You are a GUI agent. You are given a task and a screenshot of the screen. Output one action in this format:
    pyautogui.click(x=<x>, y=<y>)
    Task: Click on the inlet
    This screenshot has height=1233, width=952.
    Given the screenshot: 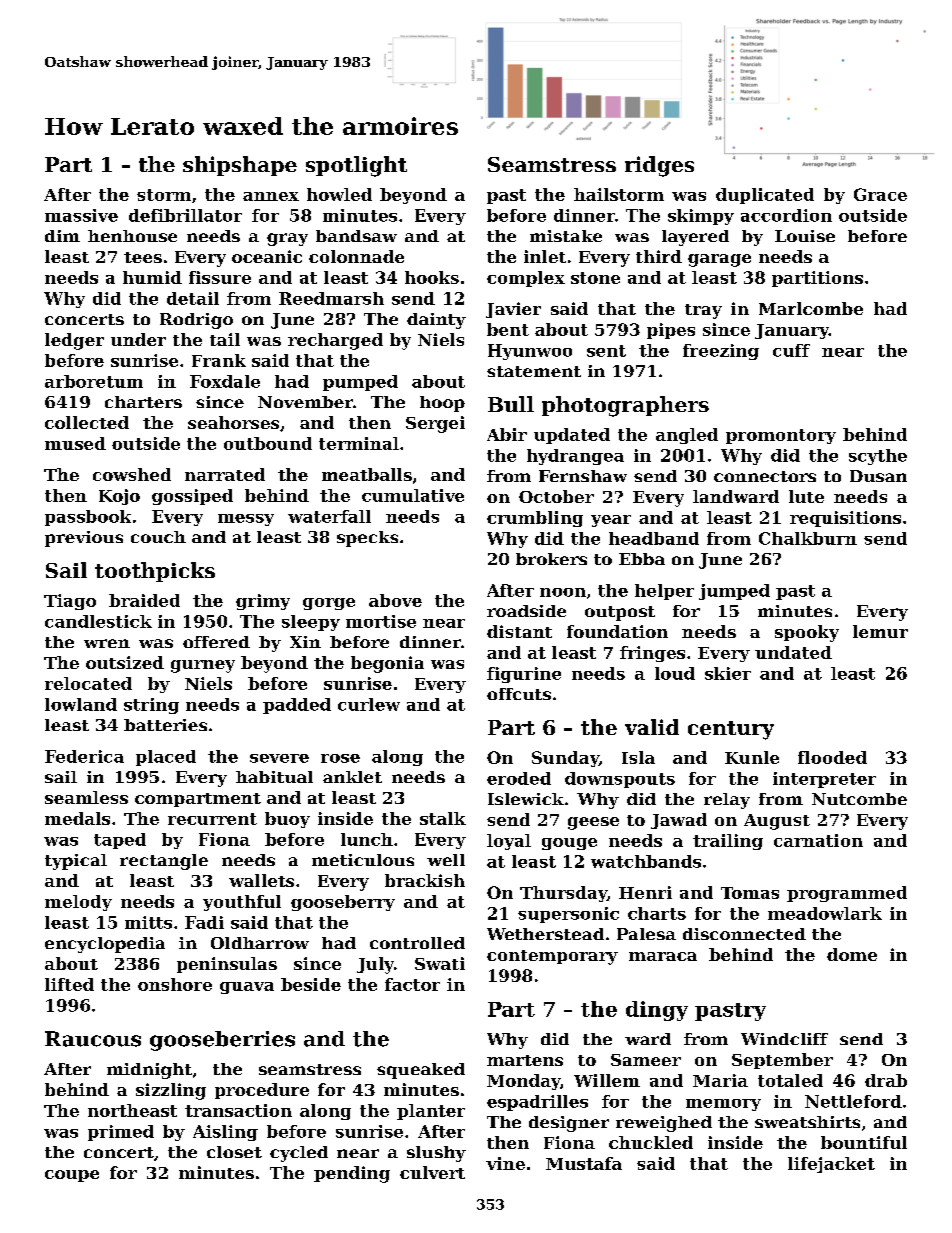 What is the action you would take?
    pyautogui.click(x=545, y=256)
